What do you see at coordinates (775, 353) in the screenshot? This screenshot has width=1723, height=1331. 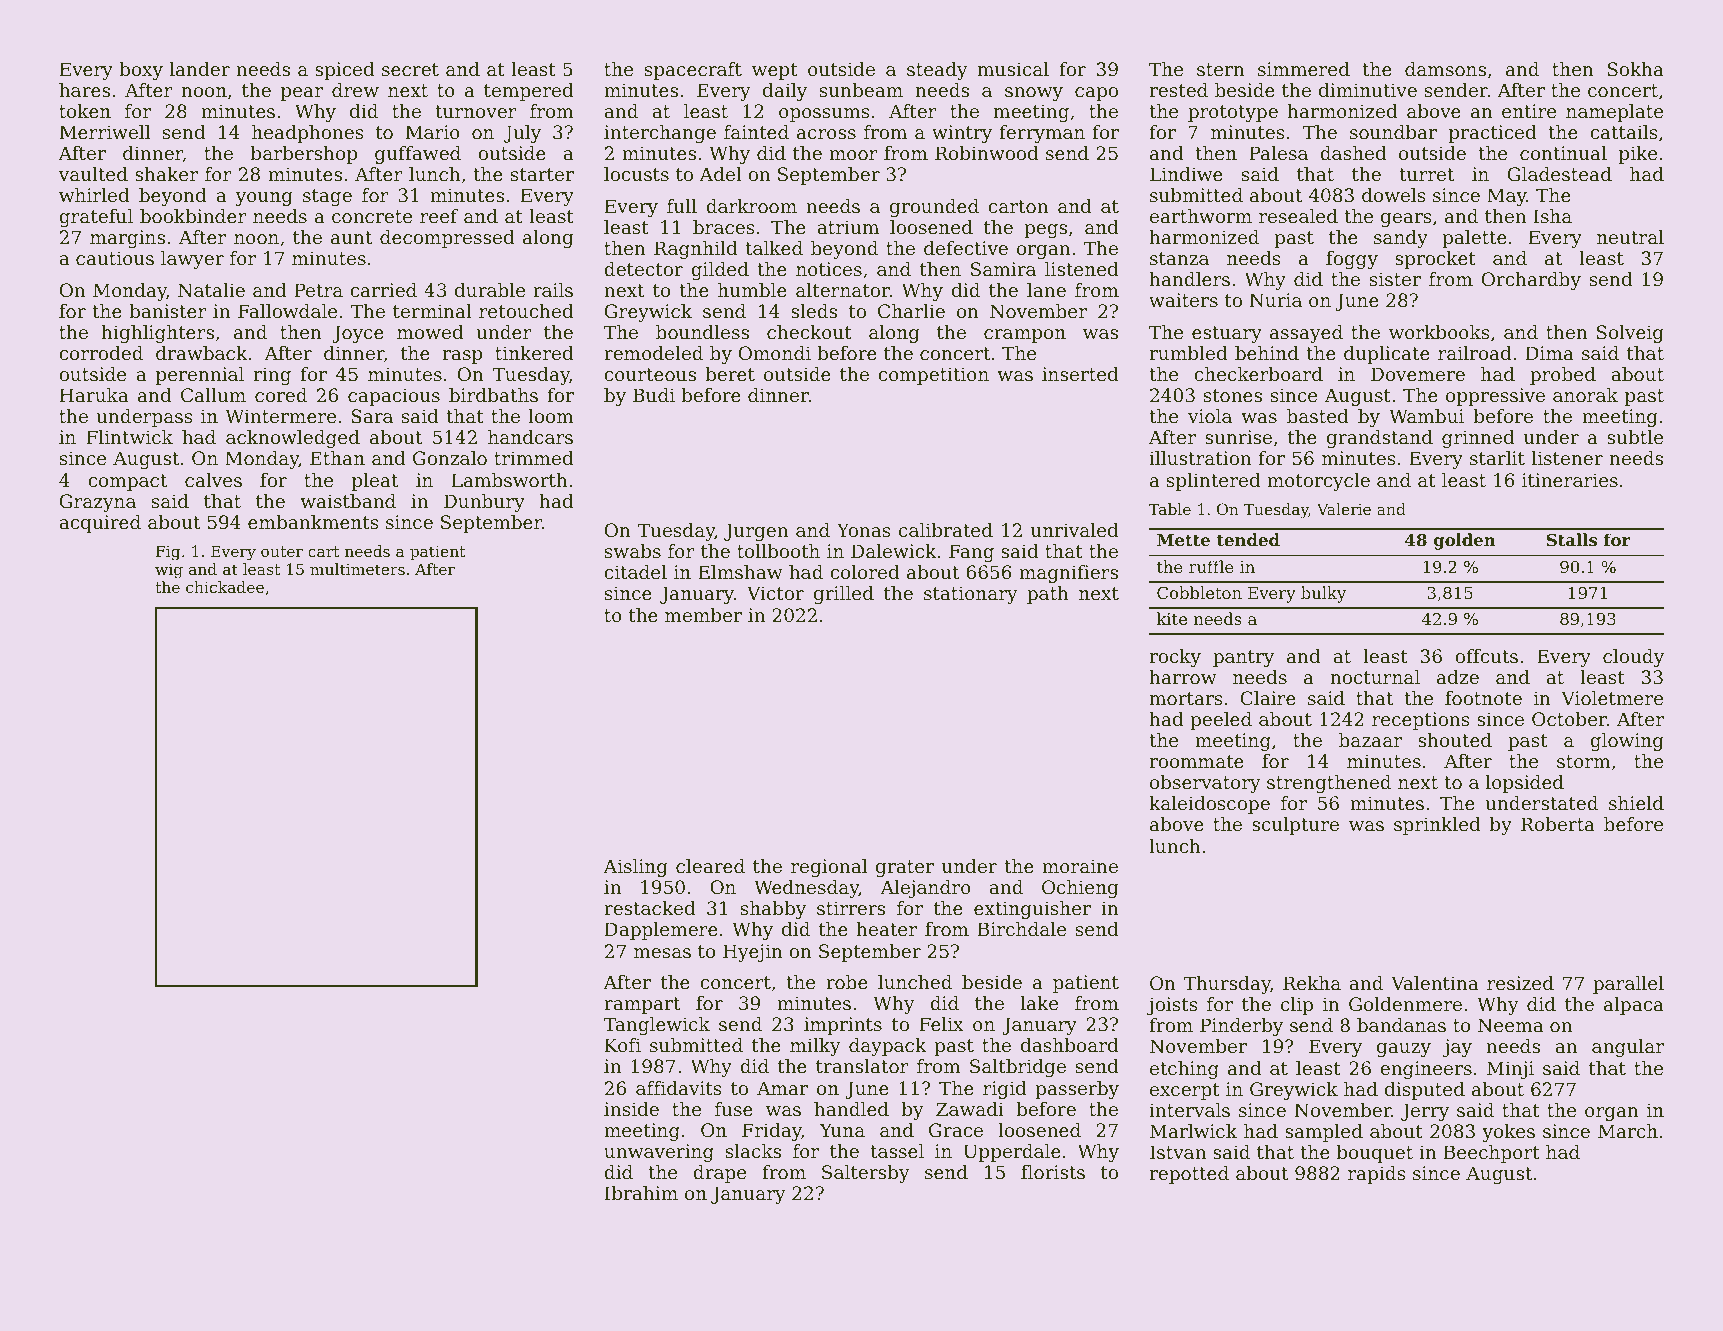 I see `Omondi` at bounding box center [775, 353].
